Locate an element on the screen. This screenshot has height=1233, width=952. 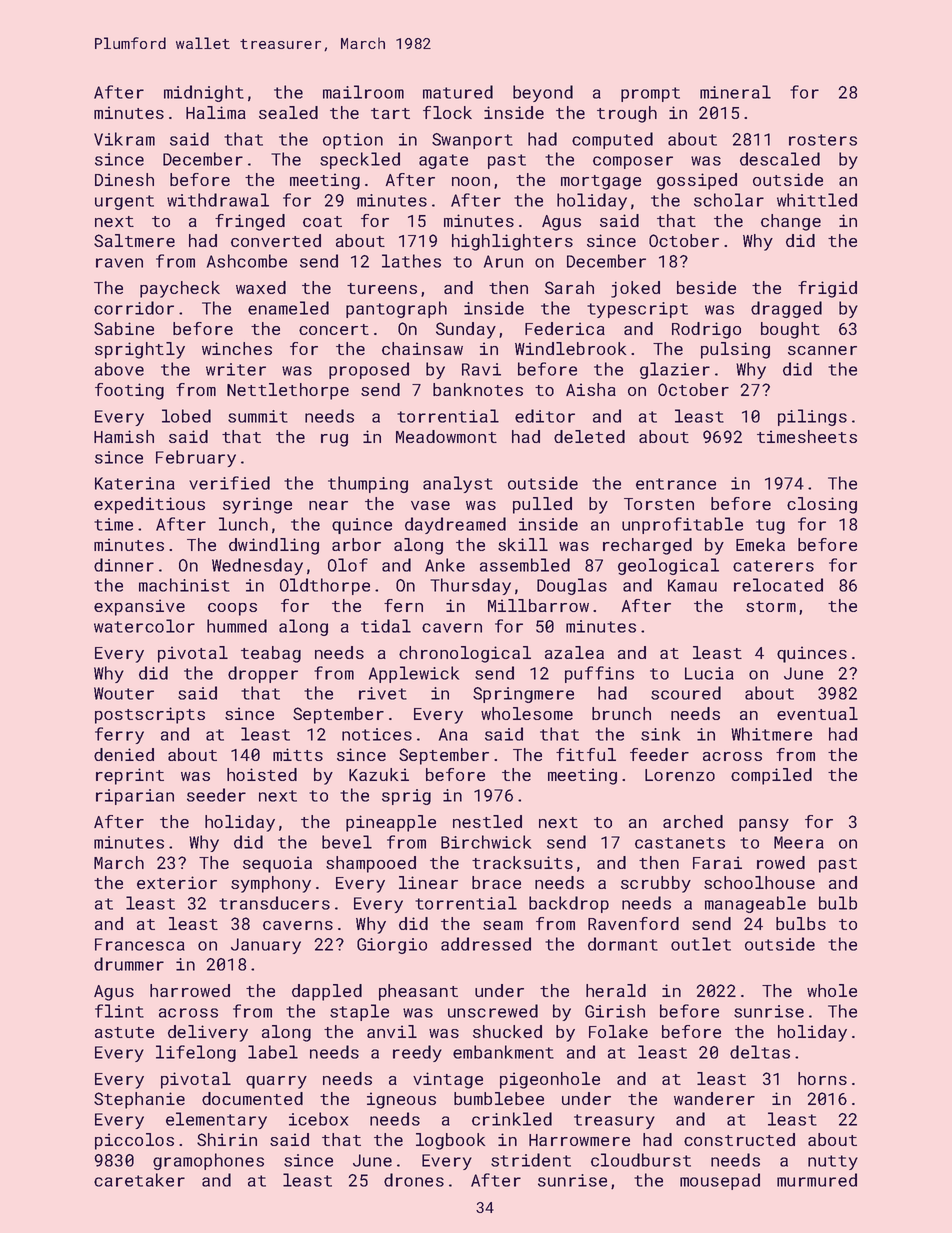
mineral is located at coordinates (735, 92).
